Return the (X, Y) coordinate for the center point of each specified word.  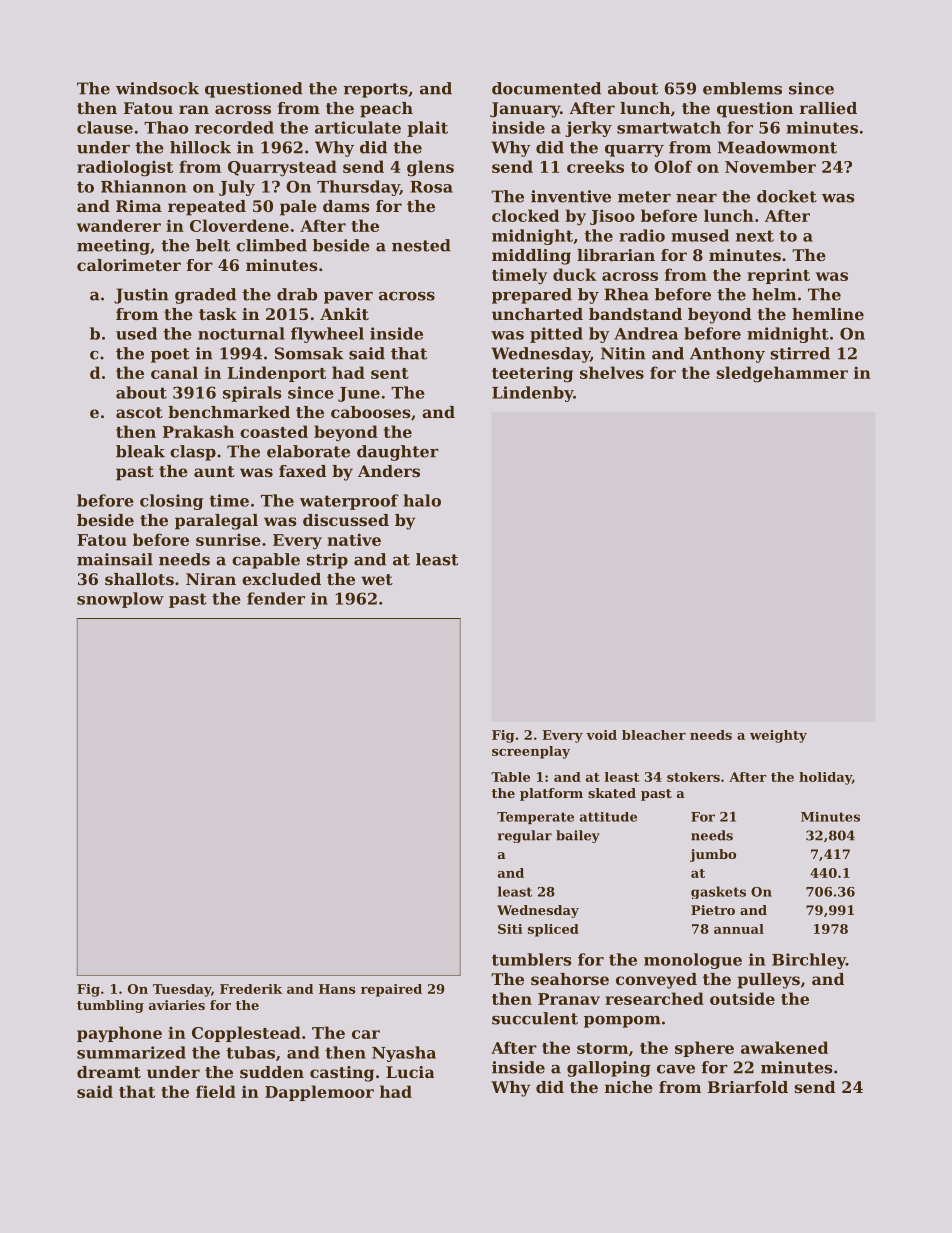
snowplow (120, 600)
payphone (119, 1034)
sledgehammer (782, 374)
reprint (778, 276)
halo (422, 500)
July (237, 188)
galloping (609, 1069)
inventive (571, 196)
